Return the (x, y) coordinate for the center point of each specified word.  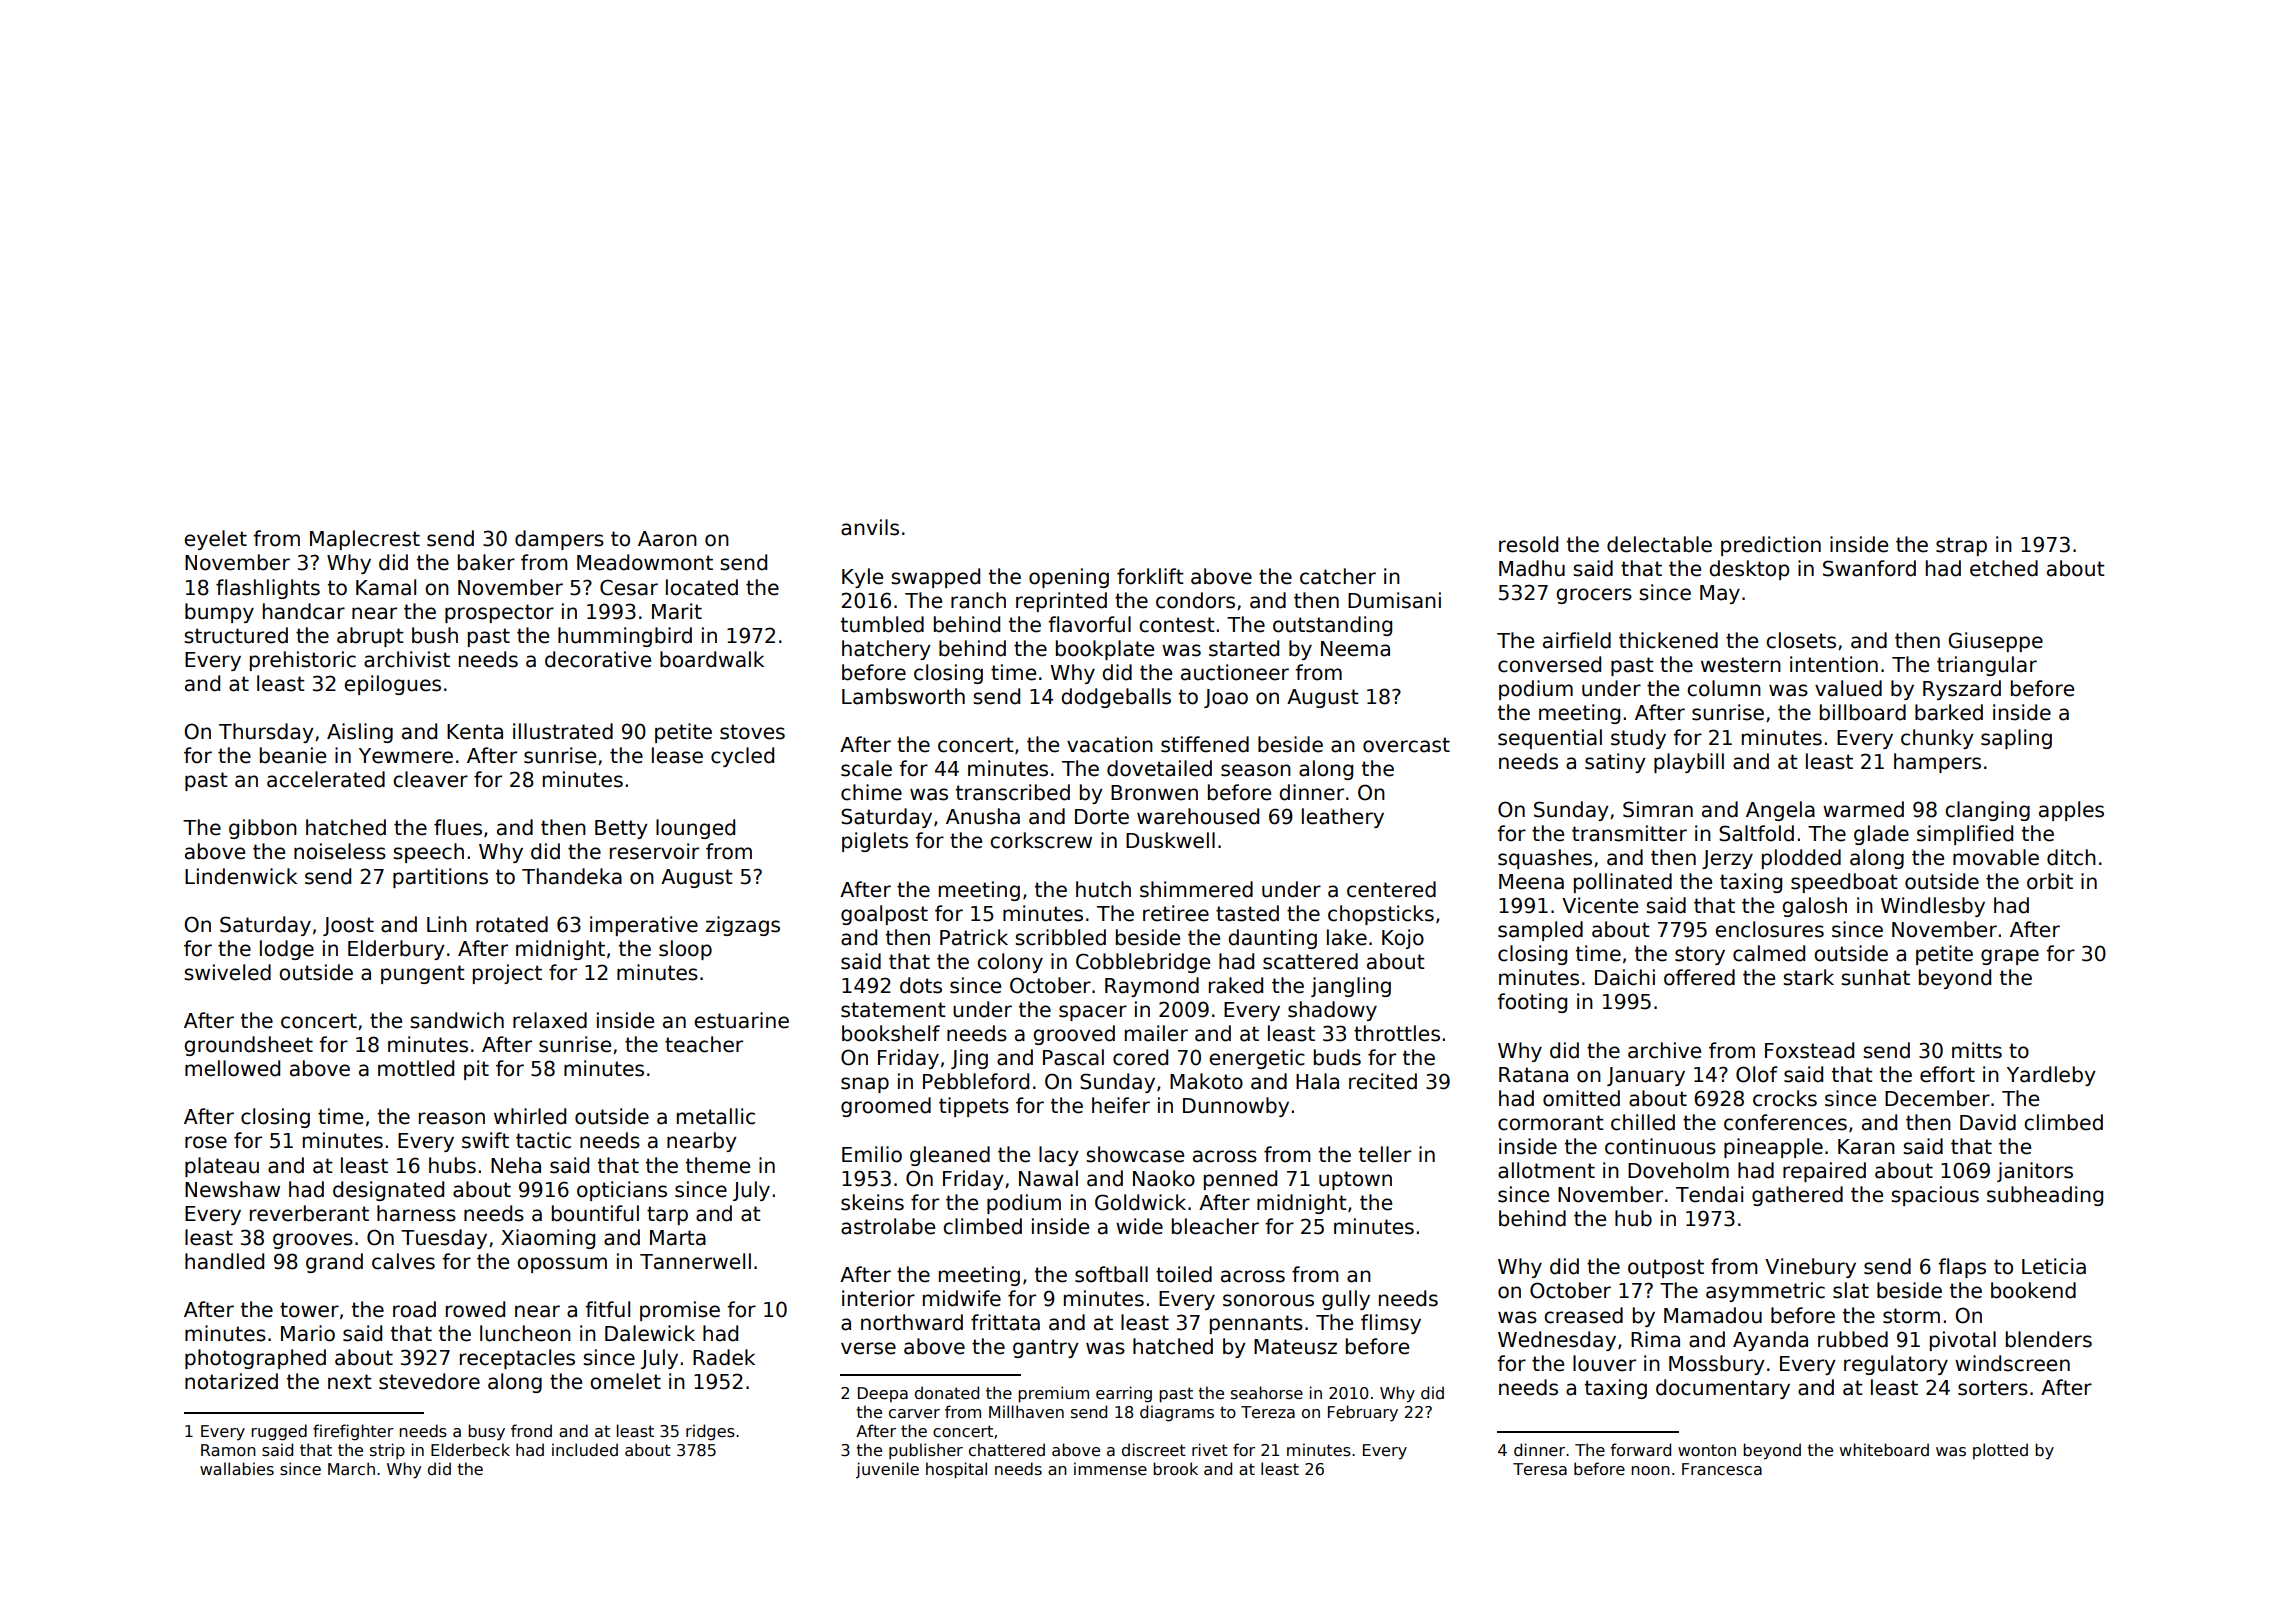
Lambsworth (903, 696)
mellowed (232, 1068)
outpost (1666, 1268)
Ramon (228, 1450)
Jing (969, 1059)
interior (878, 1298)
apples (2071, 811)
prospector (499, 613)
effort (1947, 1074)
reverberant (309, 1213)
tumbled (882, 624)
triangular (1987, 666)
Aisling (360, 733)
